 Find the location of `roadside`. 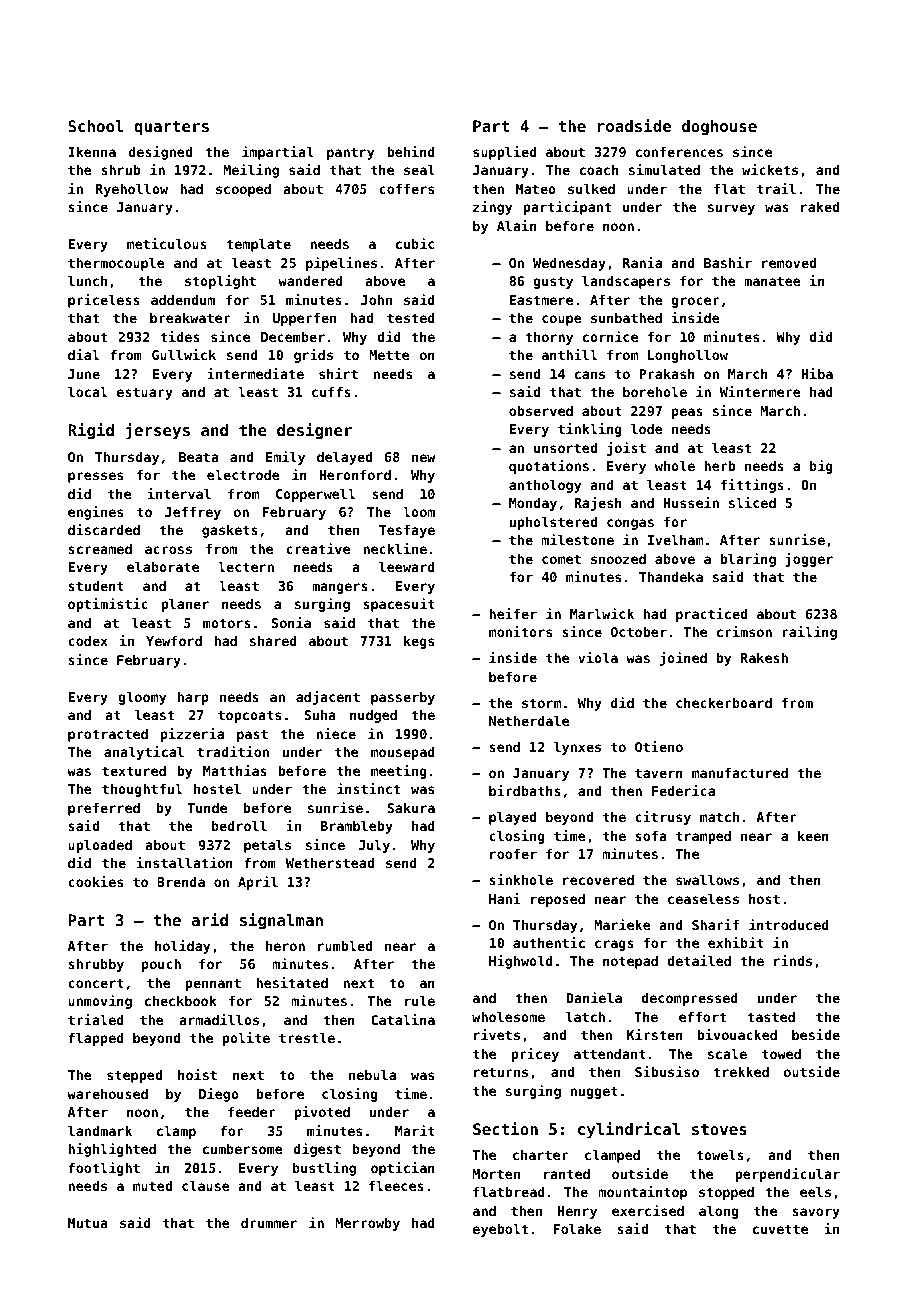

roadside is located at coordinates (634, 125).
